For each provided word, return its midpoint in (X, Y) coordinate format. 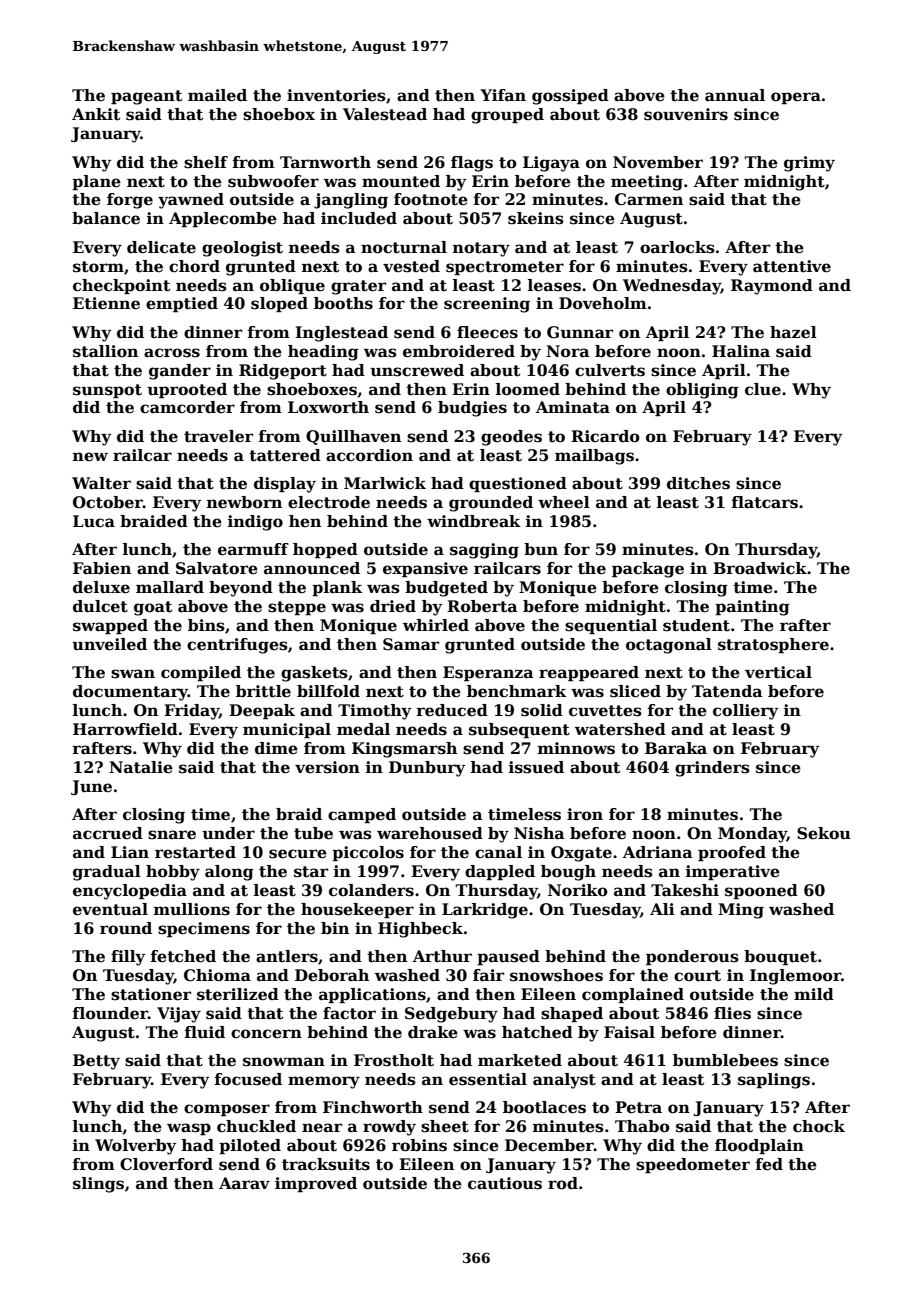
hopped (325, 550)
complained (633, 995)
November (658, 162)
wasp (189, 1129)
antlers (287, 956)
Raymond (772, 287)
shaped (572, 1014)
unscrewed (417, 370)
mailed (217, 95)
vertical (778, 672)
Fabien (102, 568)
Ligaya (551, 164)
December (549, 1145)
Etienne (106, 303)
